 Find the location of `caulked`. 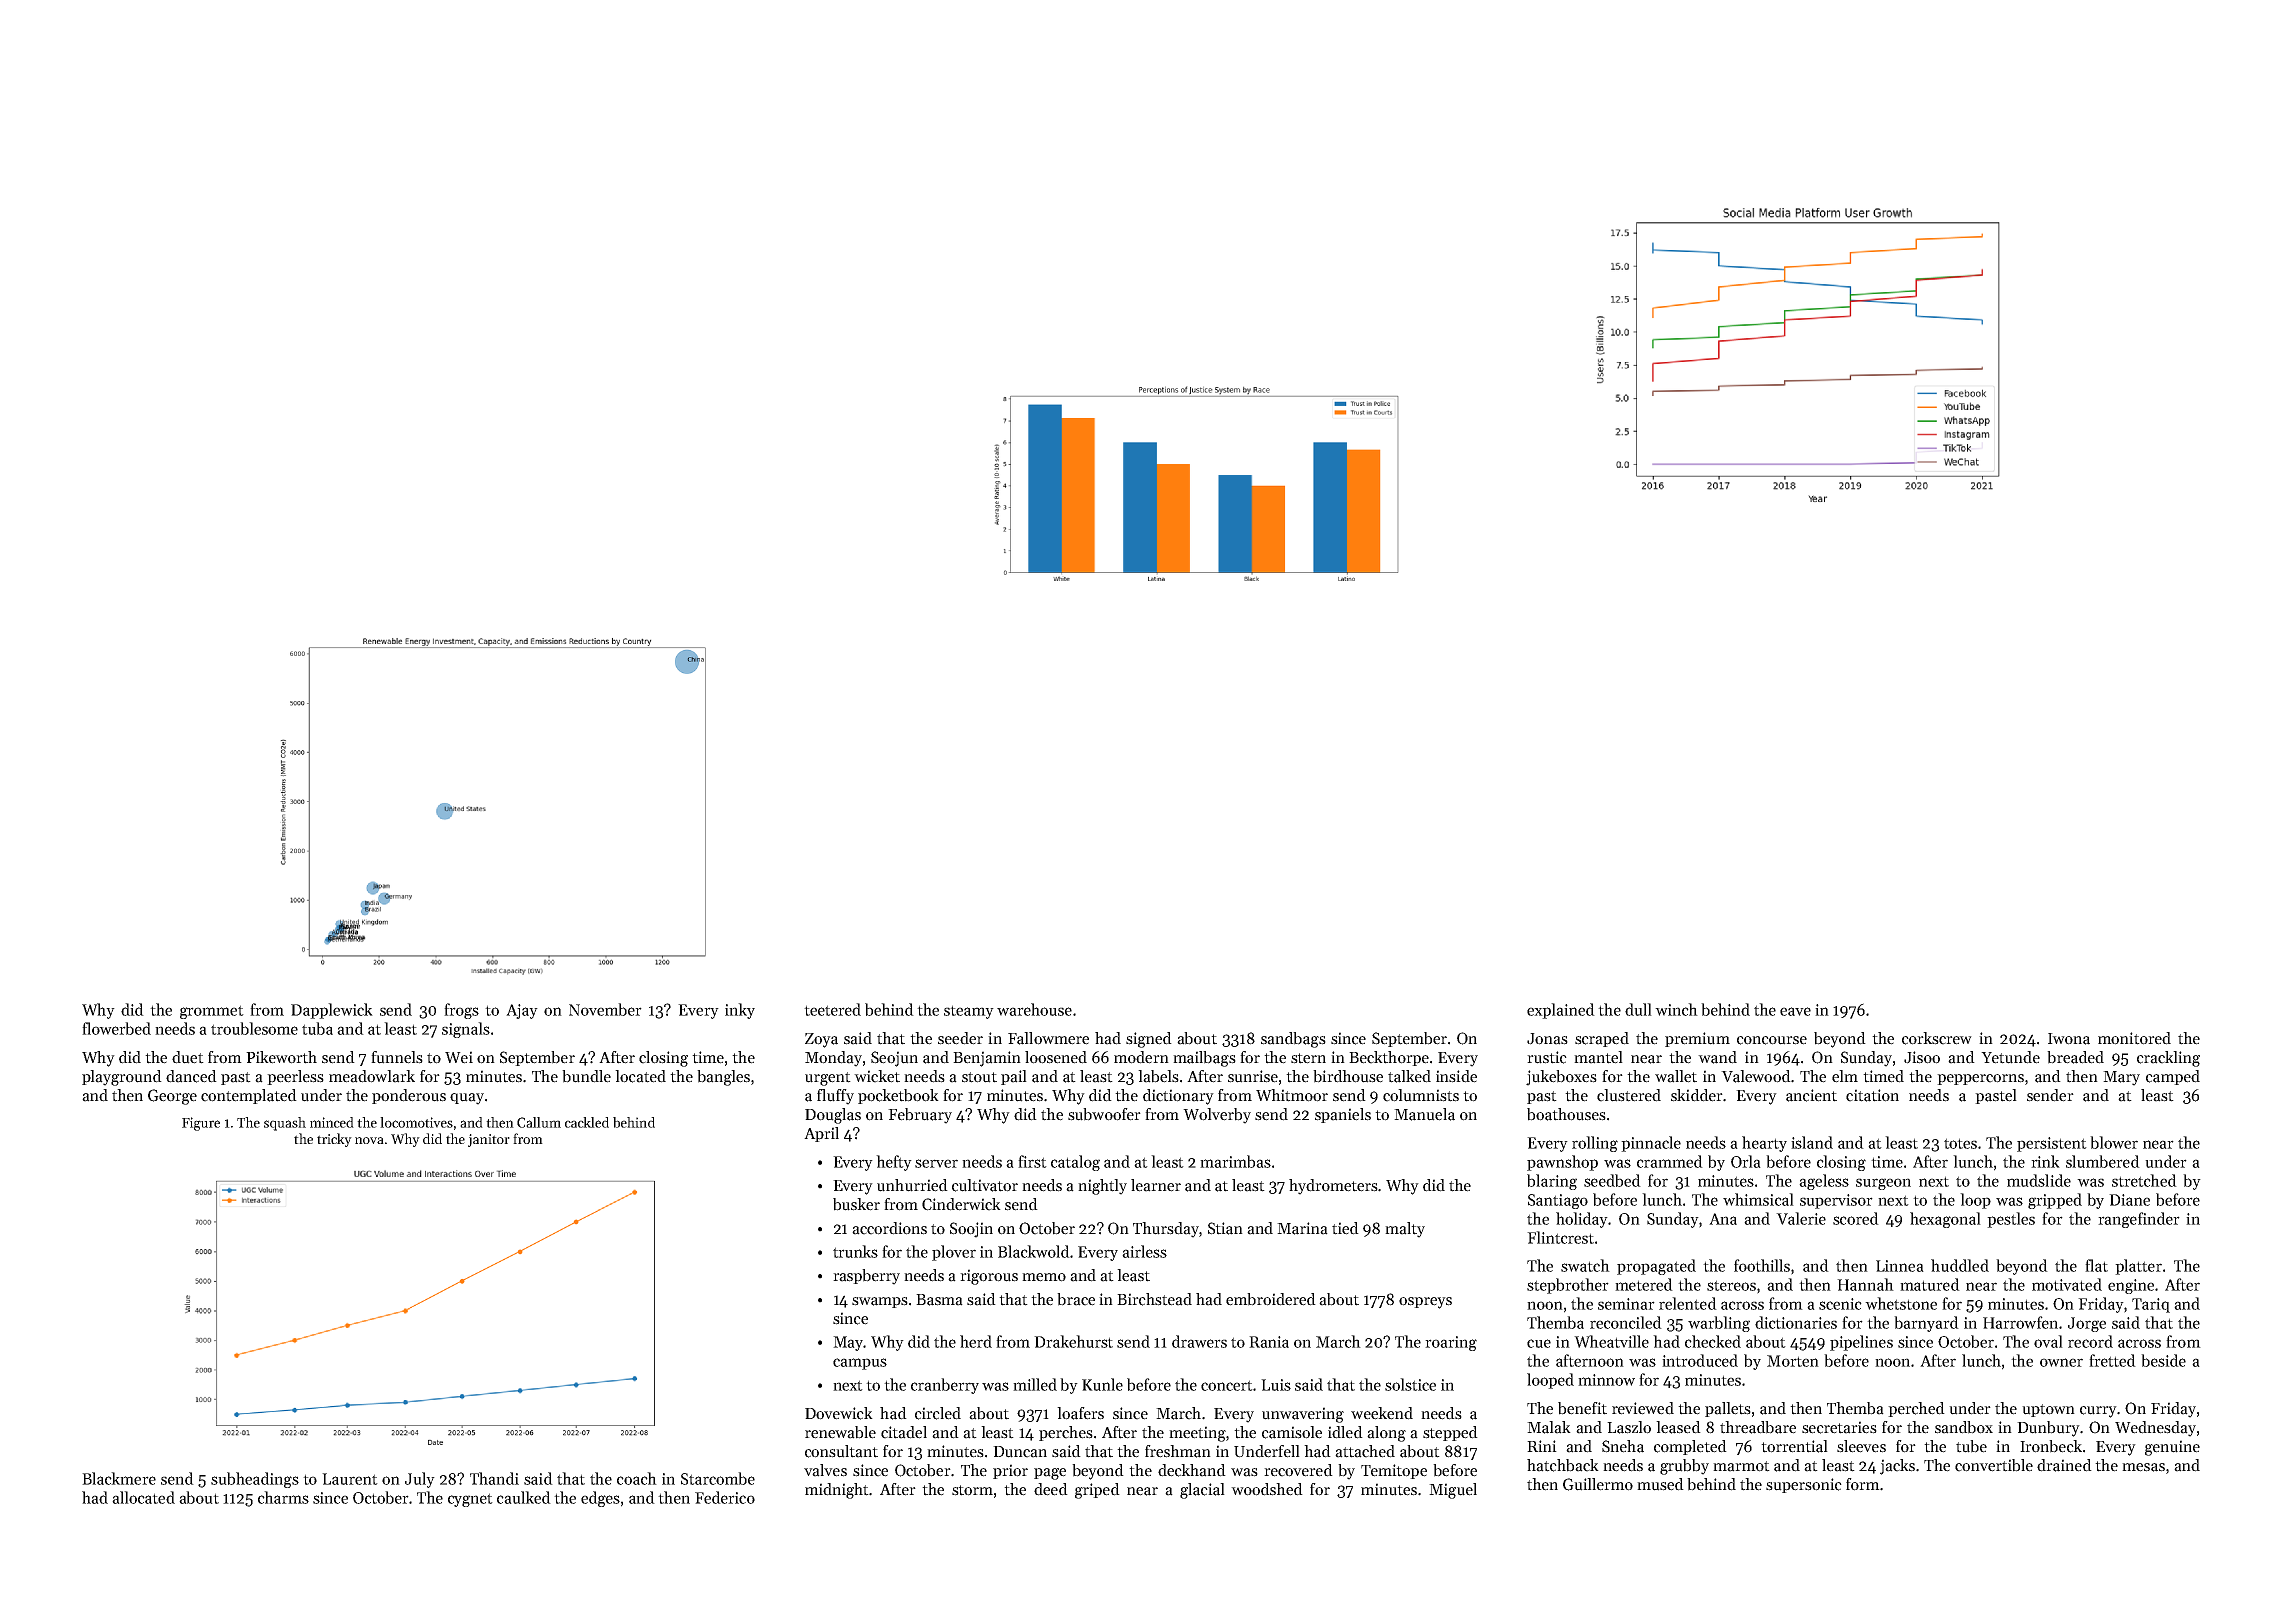

caulked is located at coordinates (524, 1497).
